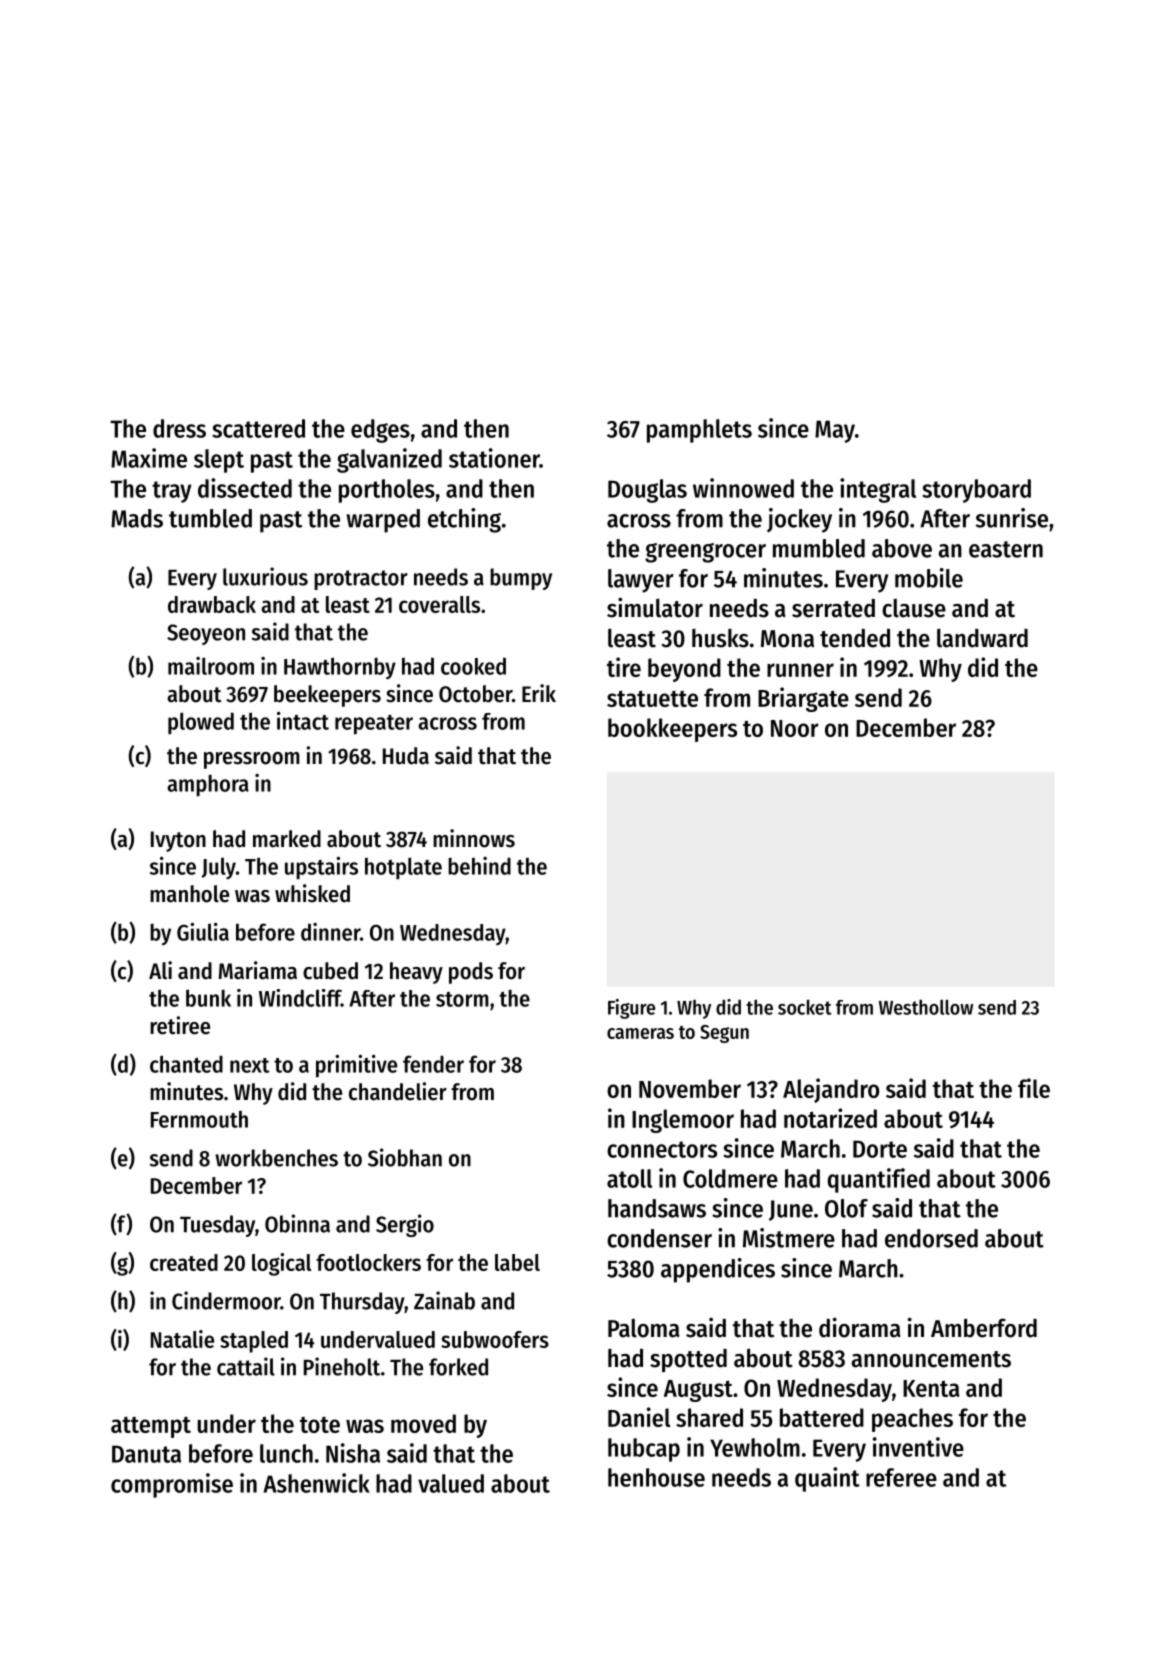 Image resolution: width=1165 pixels, height=1654 pixels. Describe the element at coordinates (473, 666) in the document. I see `cooked` at that location.
